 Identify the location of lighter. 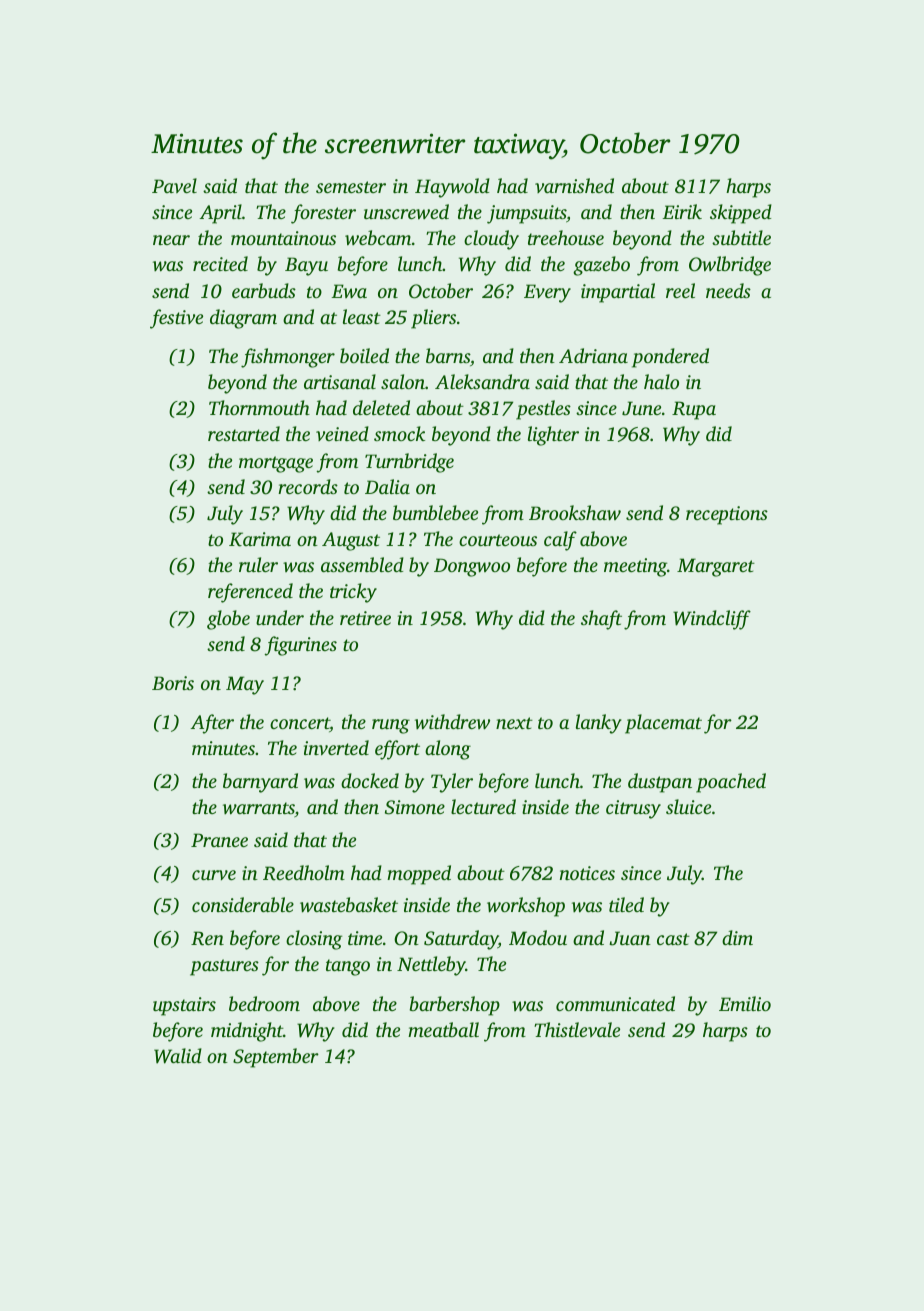
(553, 436).
